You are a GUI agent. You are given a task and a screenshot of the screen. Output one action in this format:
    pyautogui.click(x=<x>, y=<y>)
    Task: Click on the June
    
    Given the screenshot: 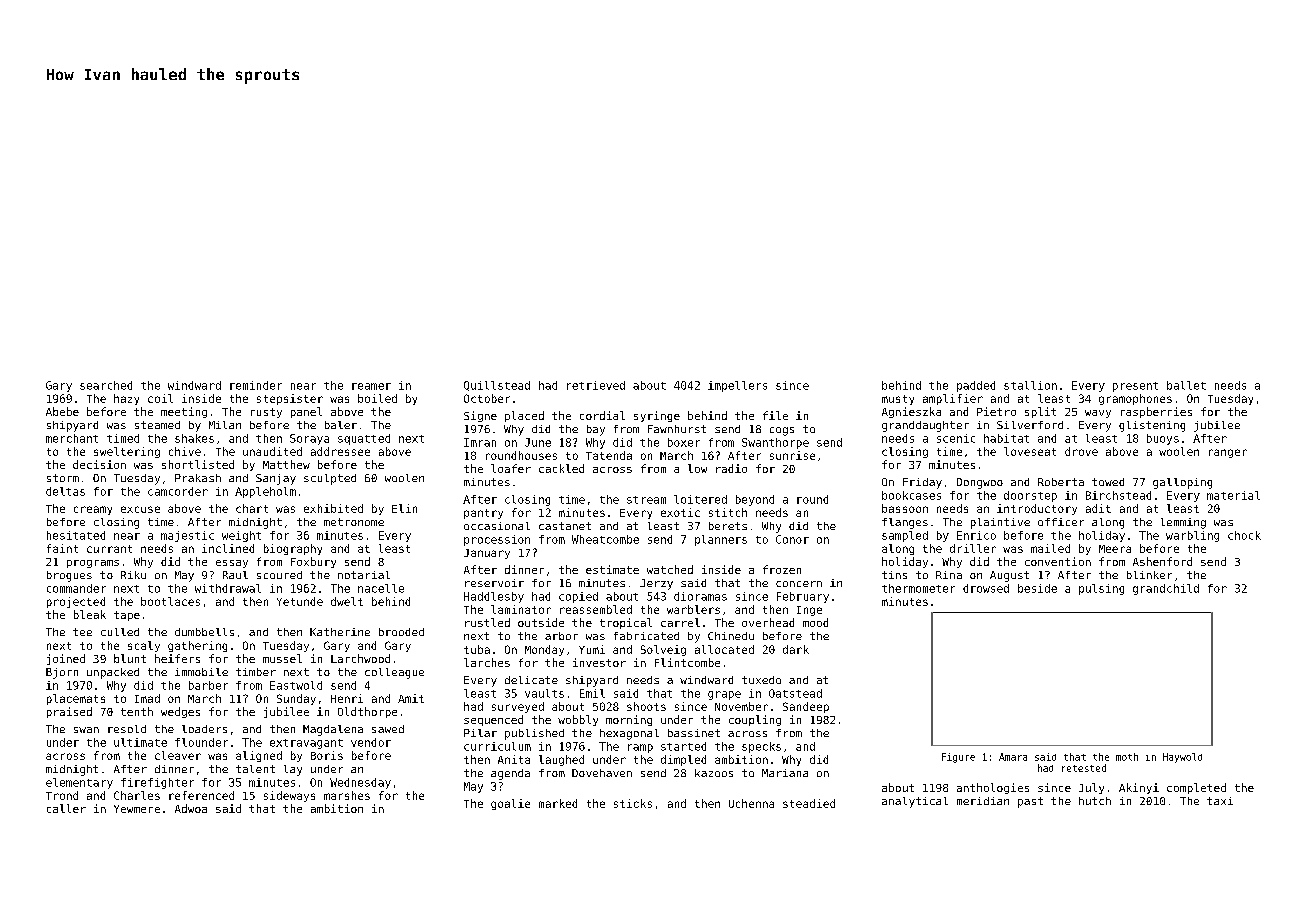 What is the action you would take?
    pyautogui.click(x=538, y=442)
